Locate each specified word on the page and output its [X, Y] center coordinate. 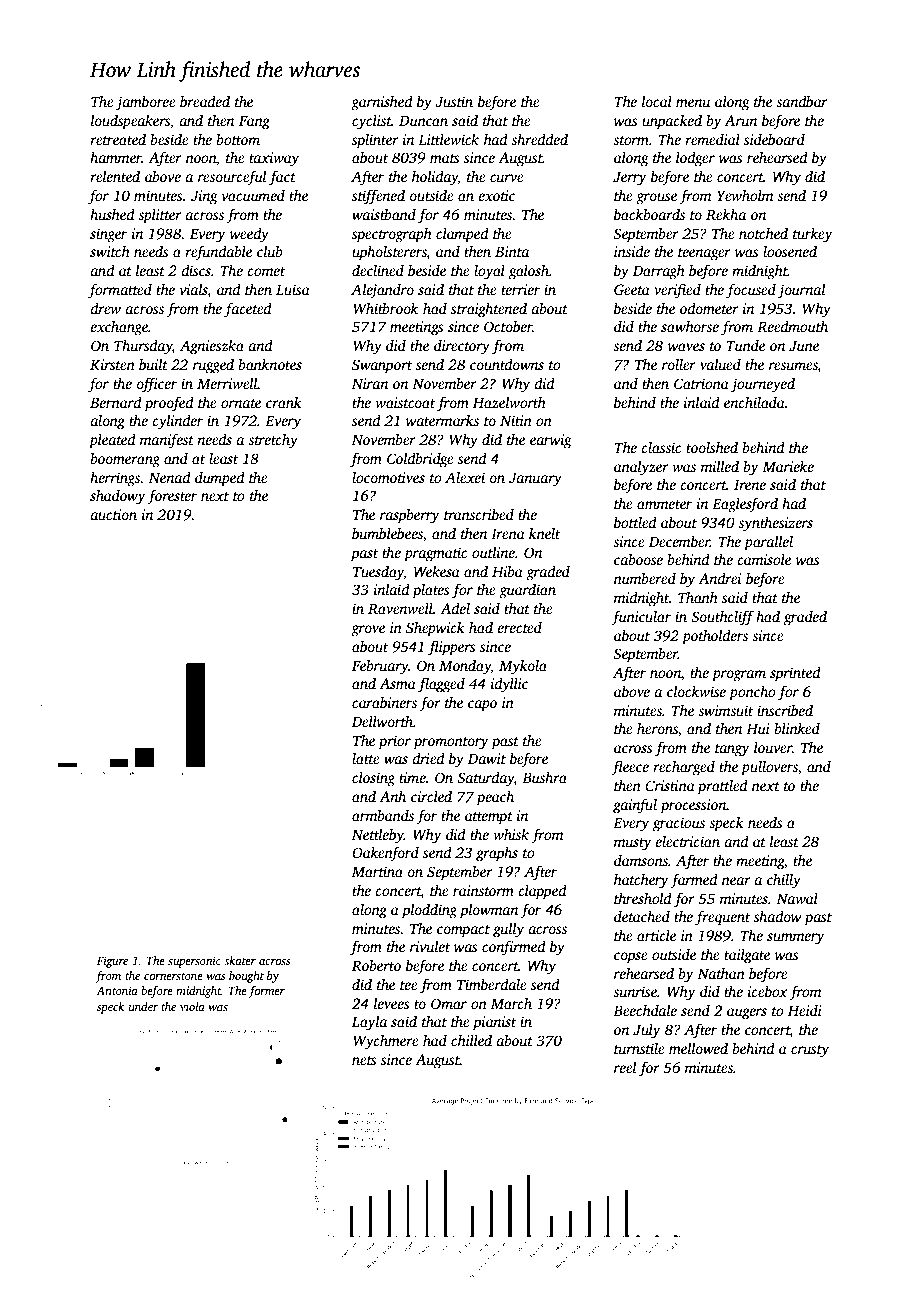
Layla [369, 1023]
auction [113, 514]
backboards [649, 214]
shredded [539, 139]
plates [431, 591]
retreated [118, 139]
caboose [638, 559]
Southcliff [722, 618]
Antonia [117, 990]
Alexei [465, 477]
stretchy [273, 441]
